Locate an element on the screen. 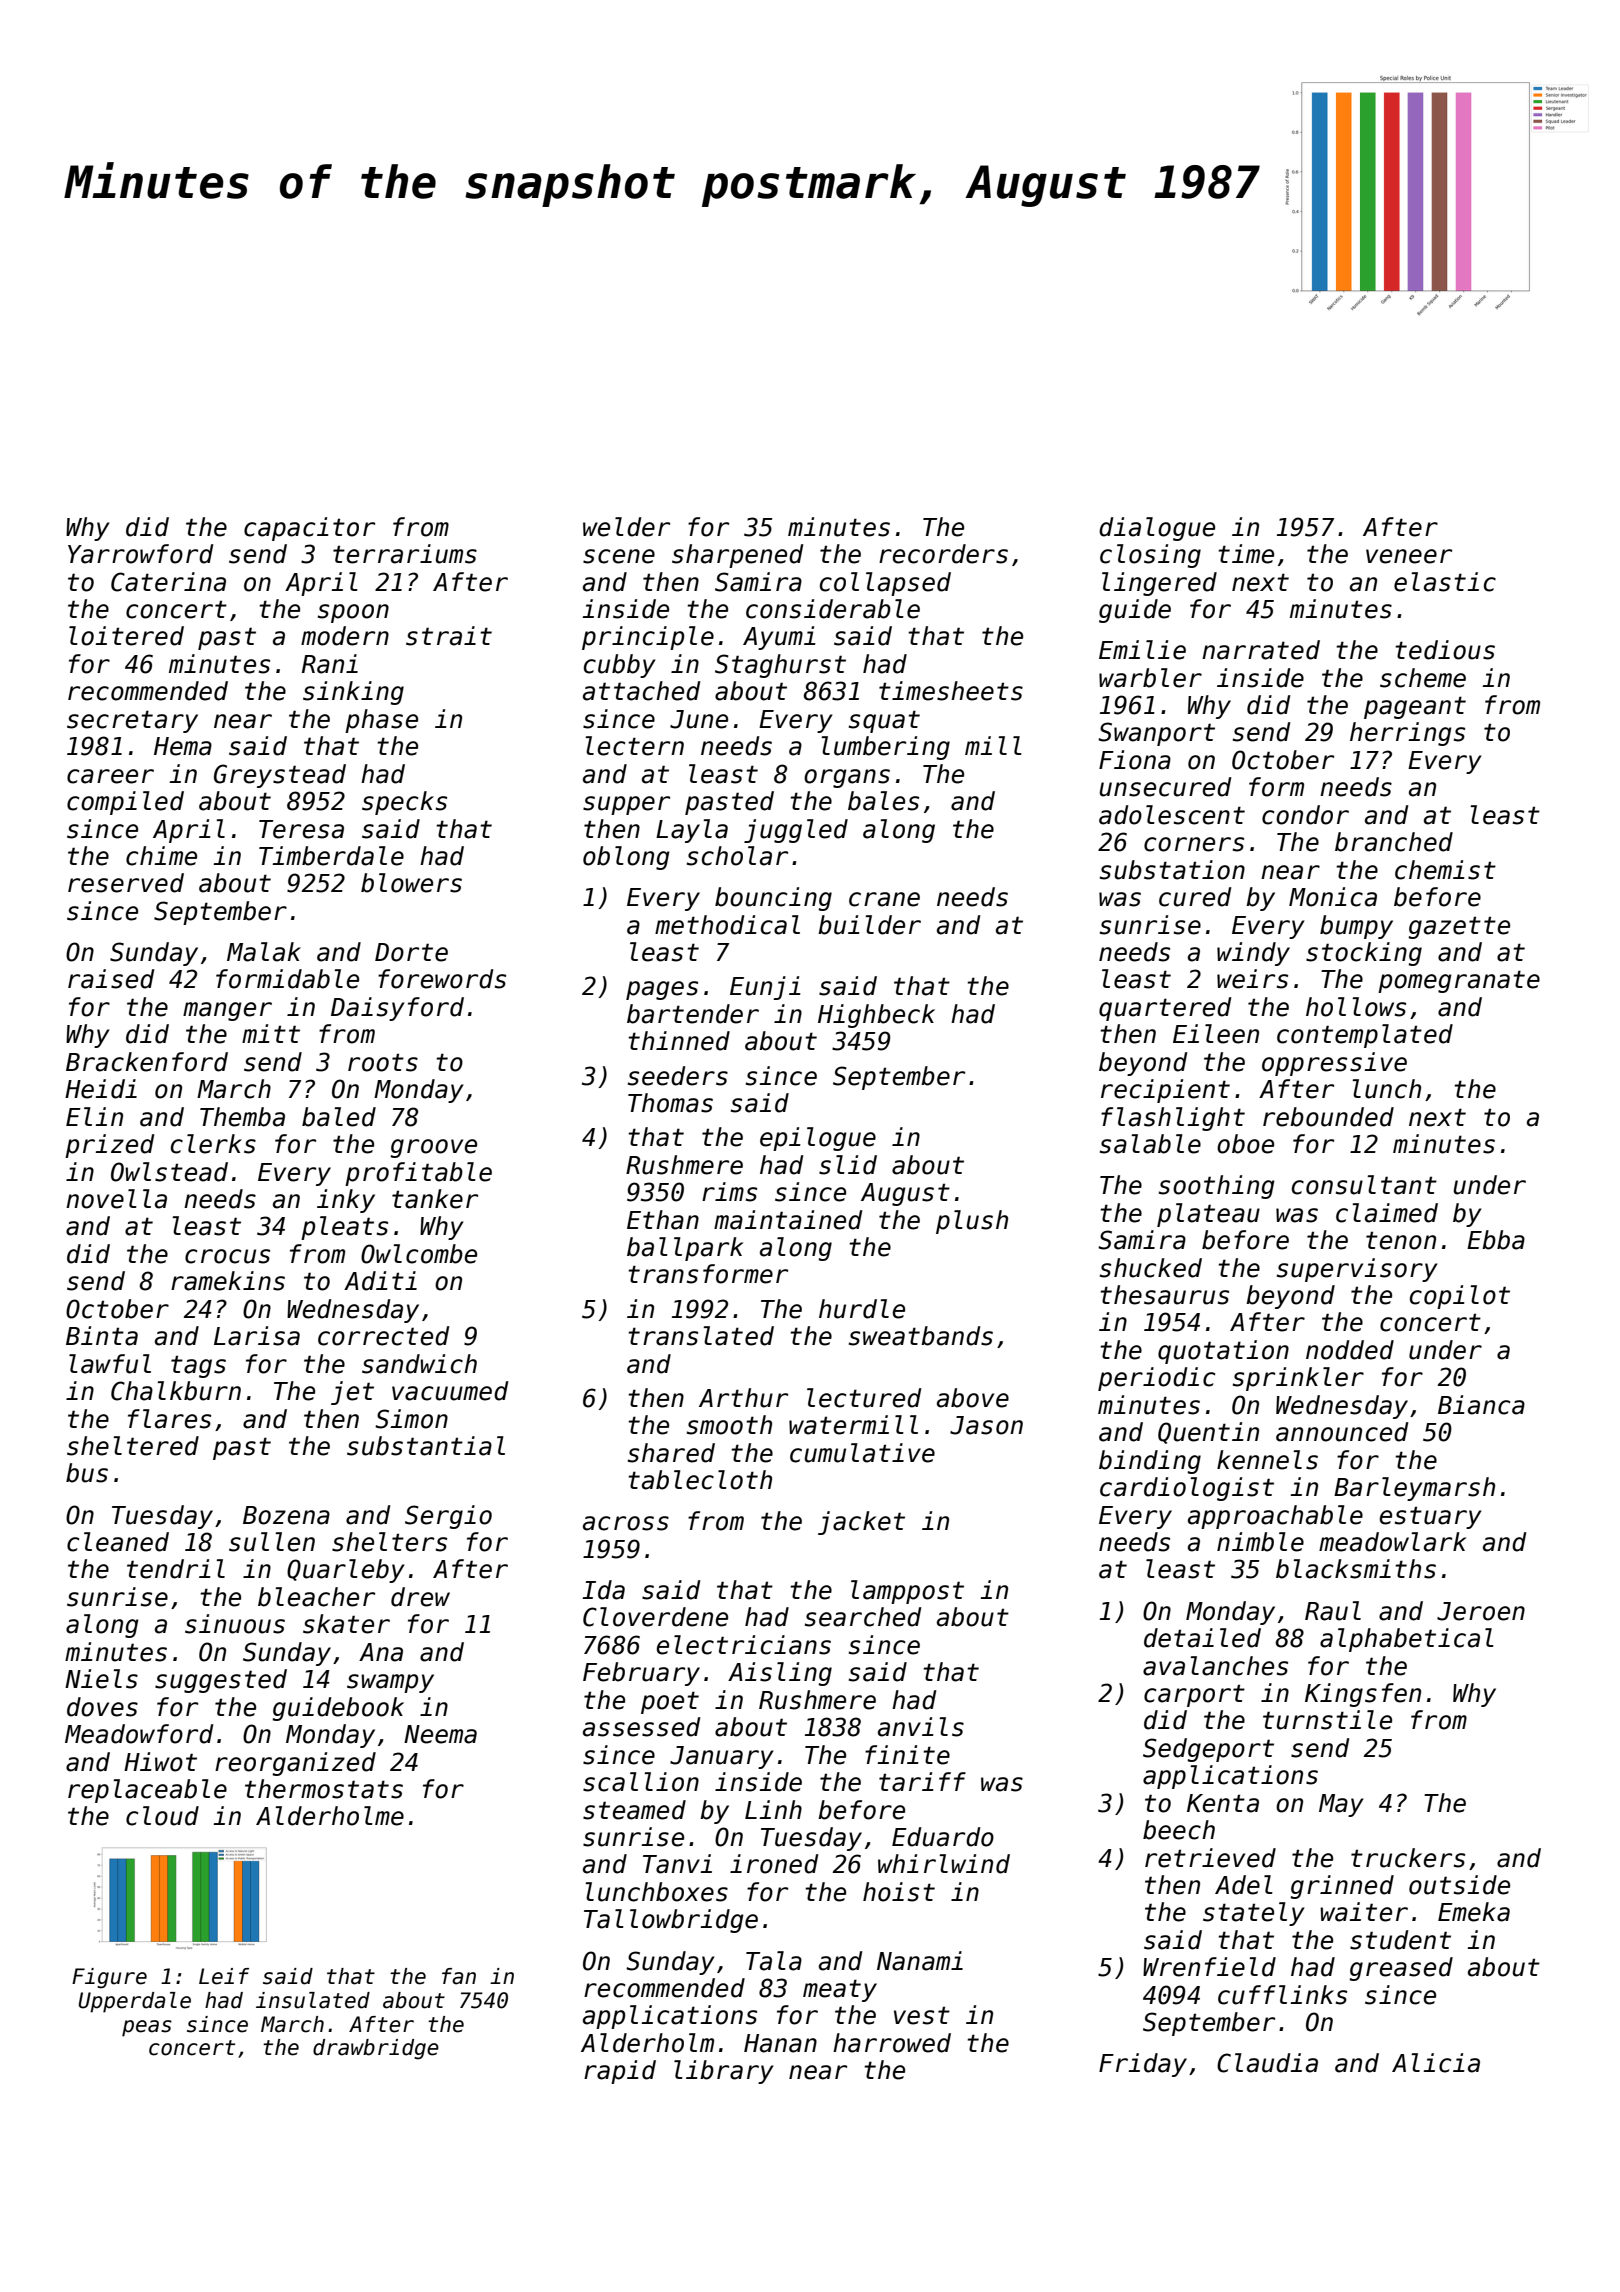 The width and height of the screenshot is (1620, 2292). vacuumed is located at coordinates (450, 1391).
